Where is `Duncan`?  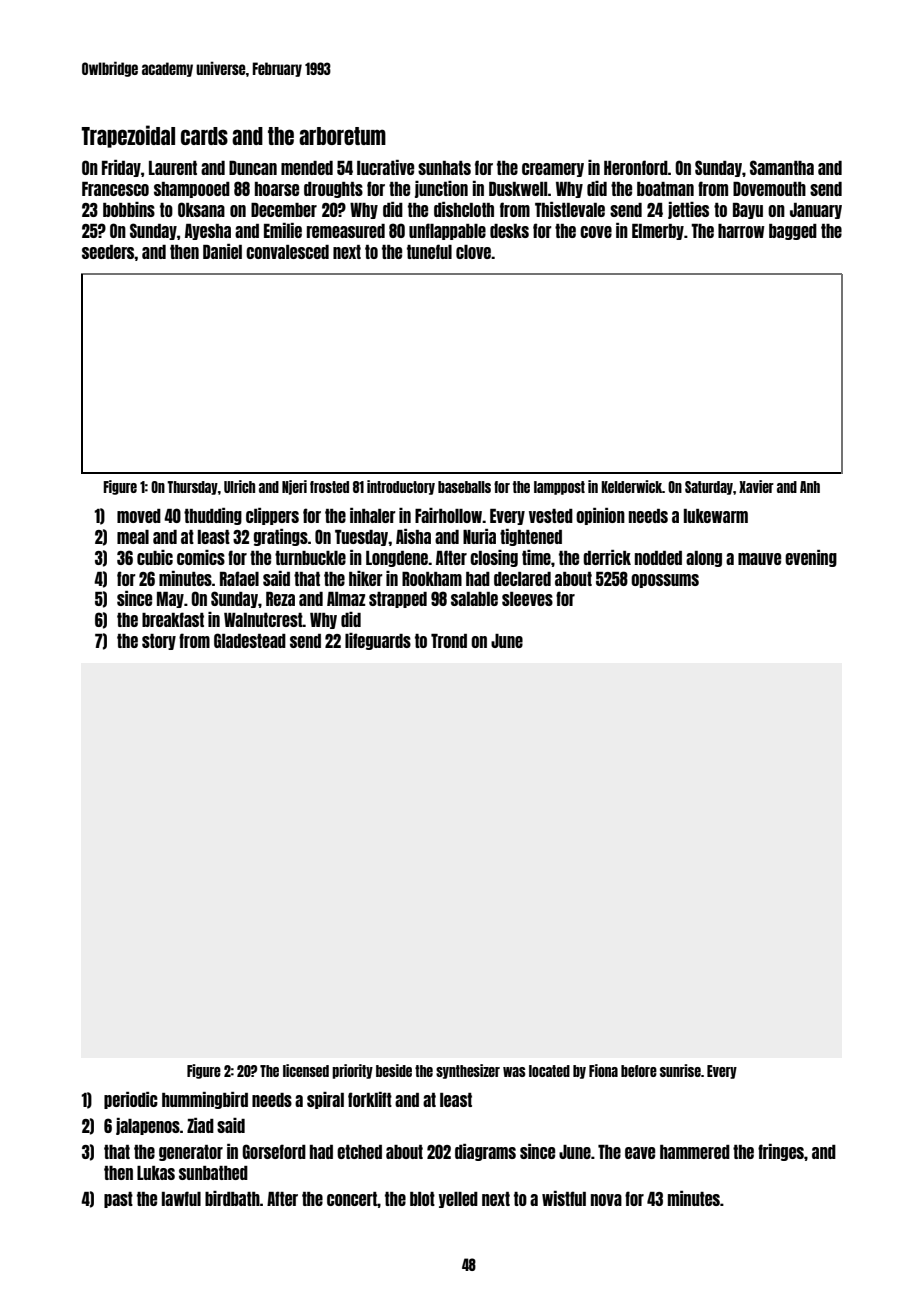 Duncan is located at coordinates (253, 168).
